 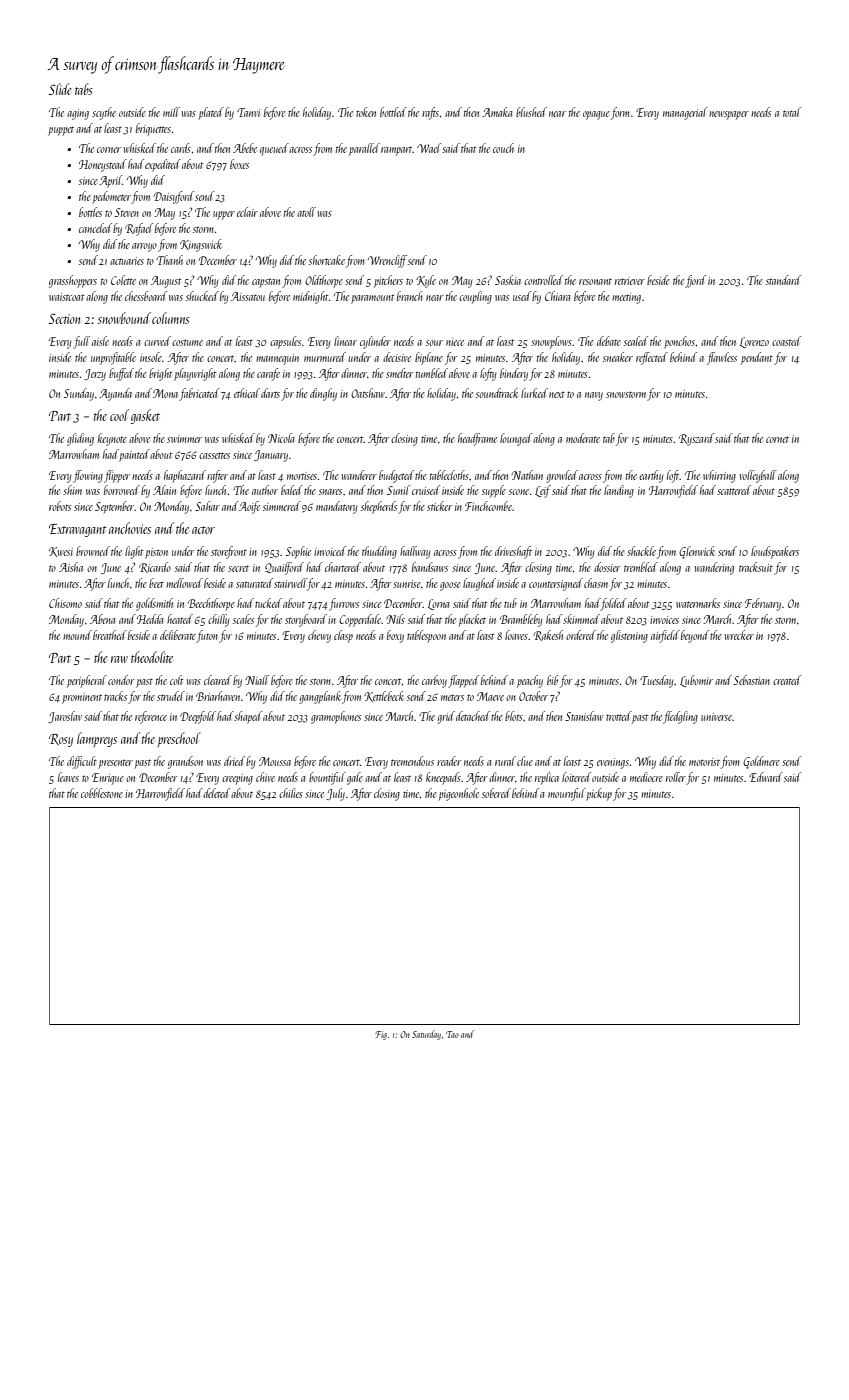 What do you see at coordinates (84, 89) in the image?
I see `tabs` at bounding box center [84, 89].
